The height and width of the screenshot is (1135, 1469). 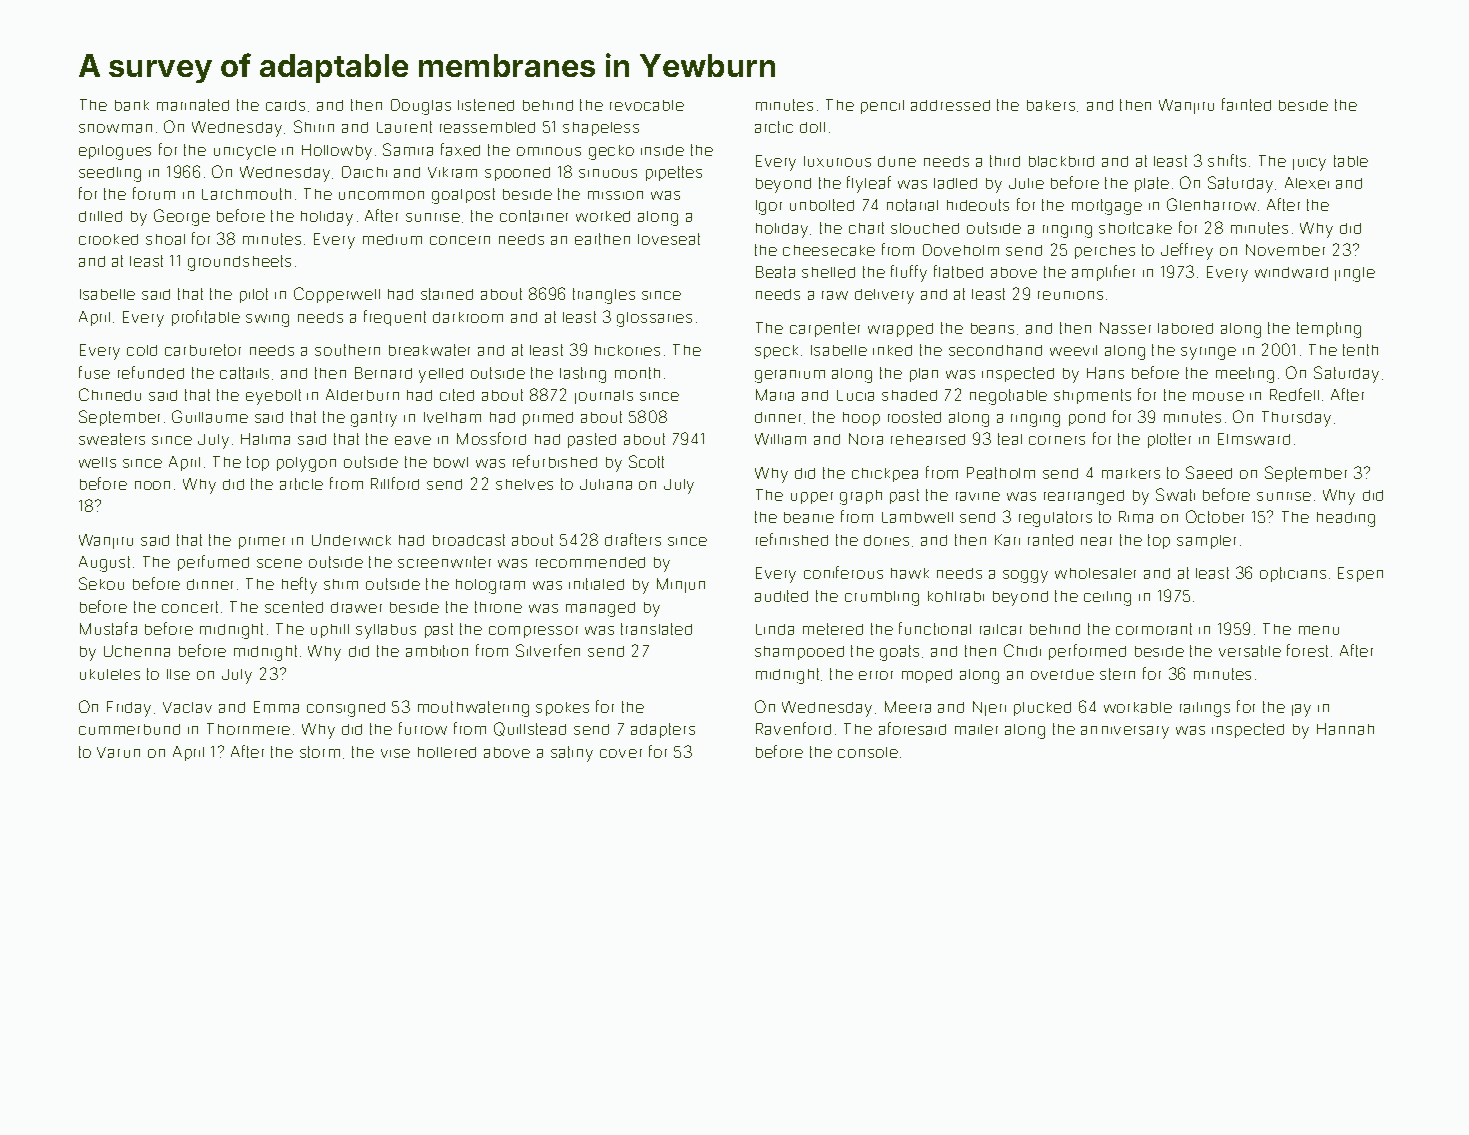 I want to click on mortgage, so click(x=1107, y=207).
